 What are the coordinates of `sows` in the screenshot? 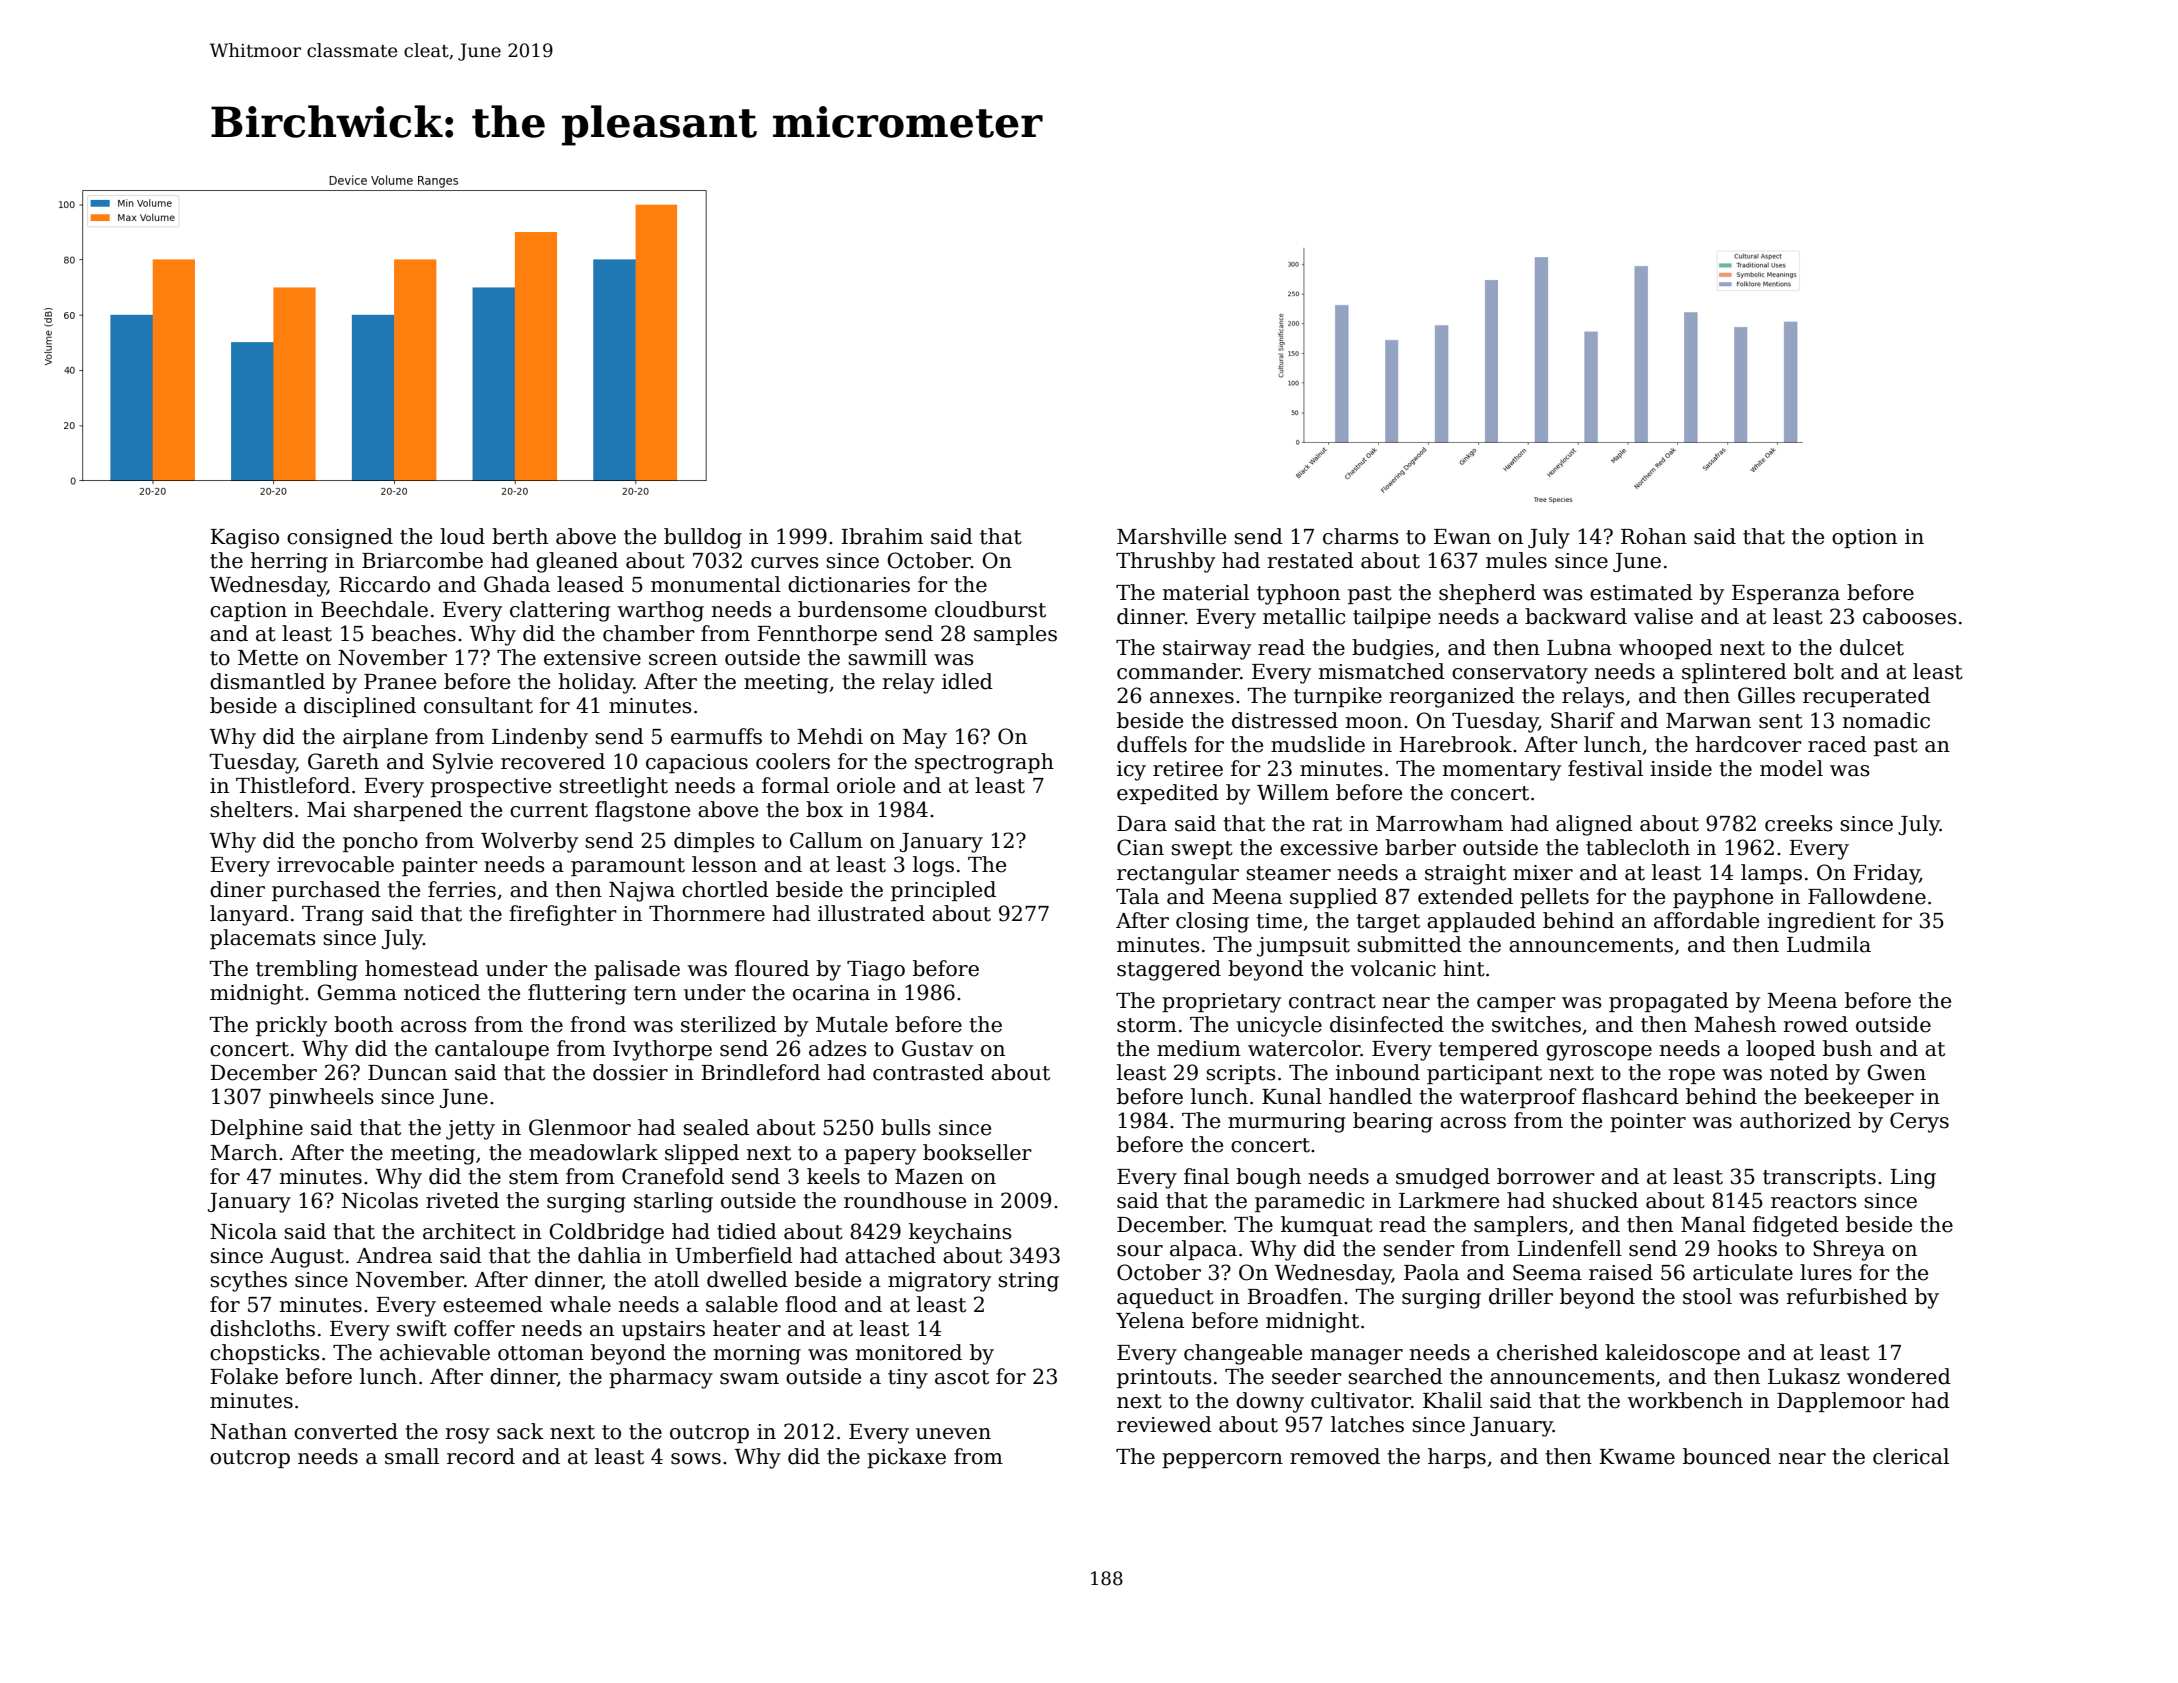 It's located at (696, 1459).
